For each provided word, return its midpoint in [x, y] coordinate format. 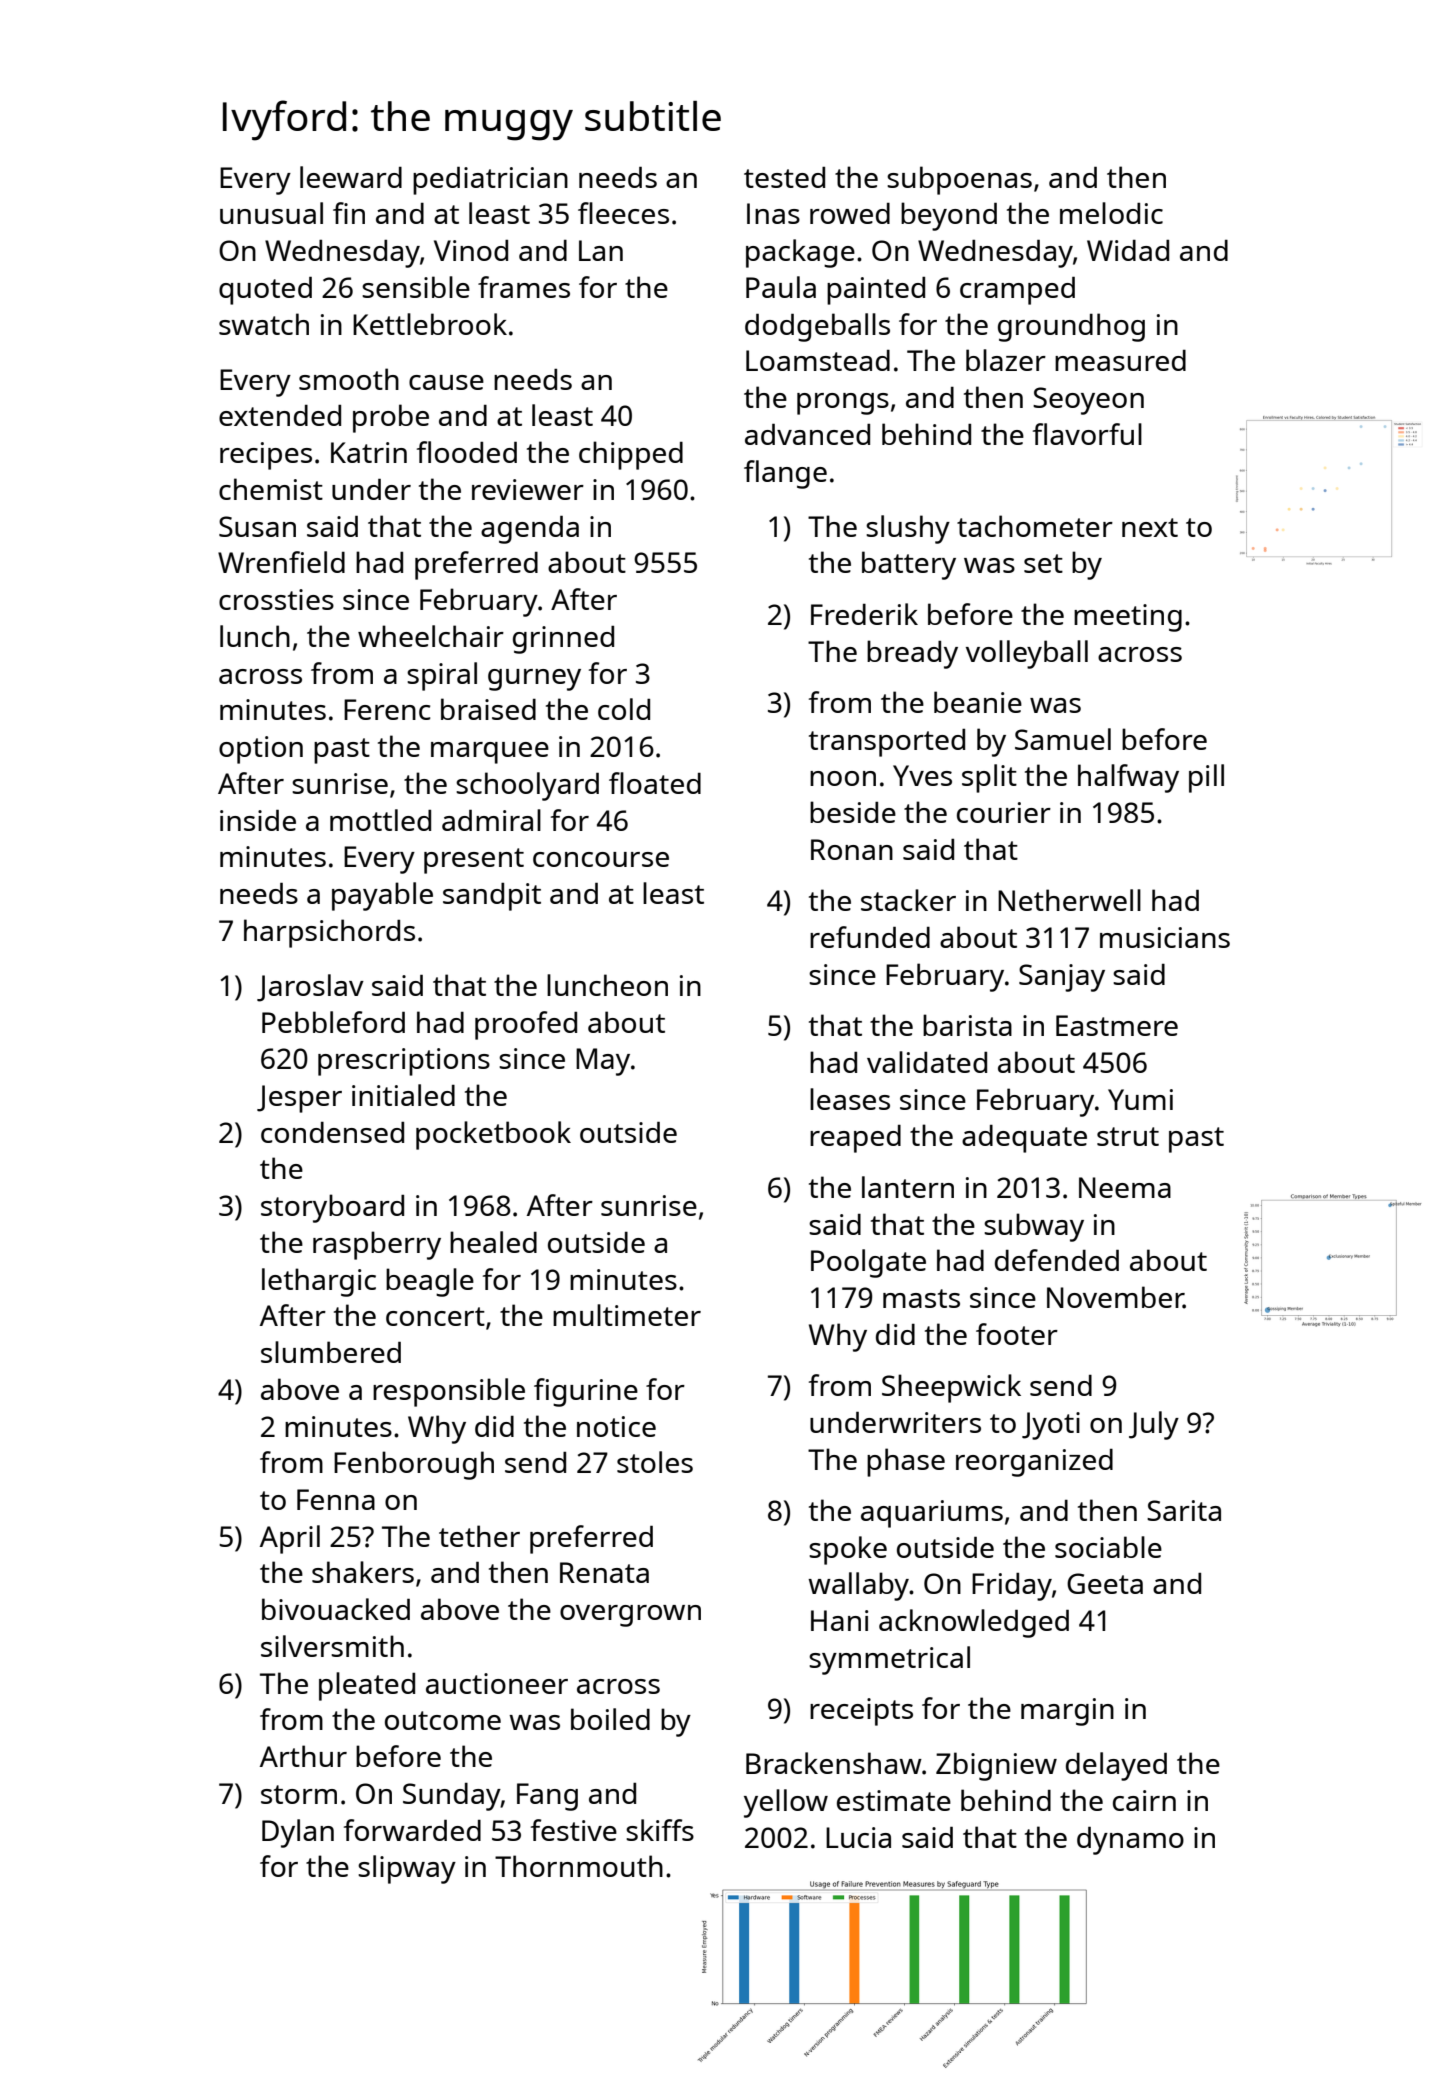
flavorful [1087, 434]
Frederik [864, 614]
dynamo [1130, 1840]
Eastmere [1117, 1025]
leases [850, 1099]
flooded [467, 452]
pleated [367, 1686]
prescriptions [404, 1062]
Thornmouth [579, 1866]
